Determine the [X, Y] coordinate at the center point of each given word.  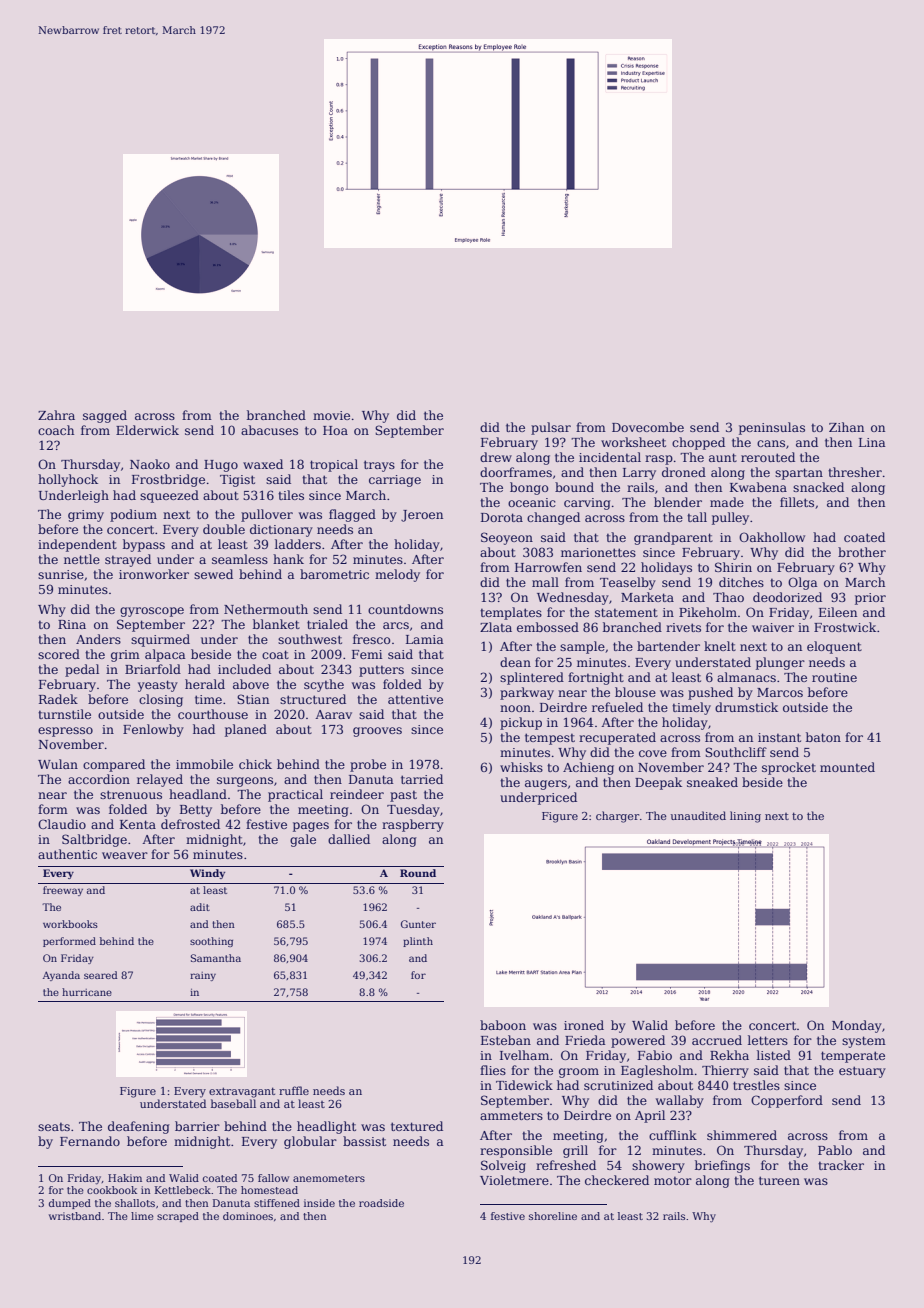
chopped [698, 443]
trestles [756, 1085]
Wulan [58, 764]
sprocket [789, 768]
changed [553, 518]
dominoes [248, 1216]
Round [418, 873]
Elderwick [147, 430]
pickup [521, 723]
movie [331, 415]
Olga [803, 583]
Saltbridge [94, 840]
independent [77, 545]
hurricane [87, 992]
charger [617, 817]
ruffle [294, 1090]
